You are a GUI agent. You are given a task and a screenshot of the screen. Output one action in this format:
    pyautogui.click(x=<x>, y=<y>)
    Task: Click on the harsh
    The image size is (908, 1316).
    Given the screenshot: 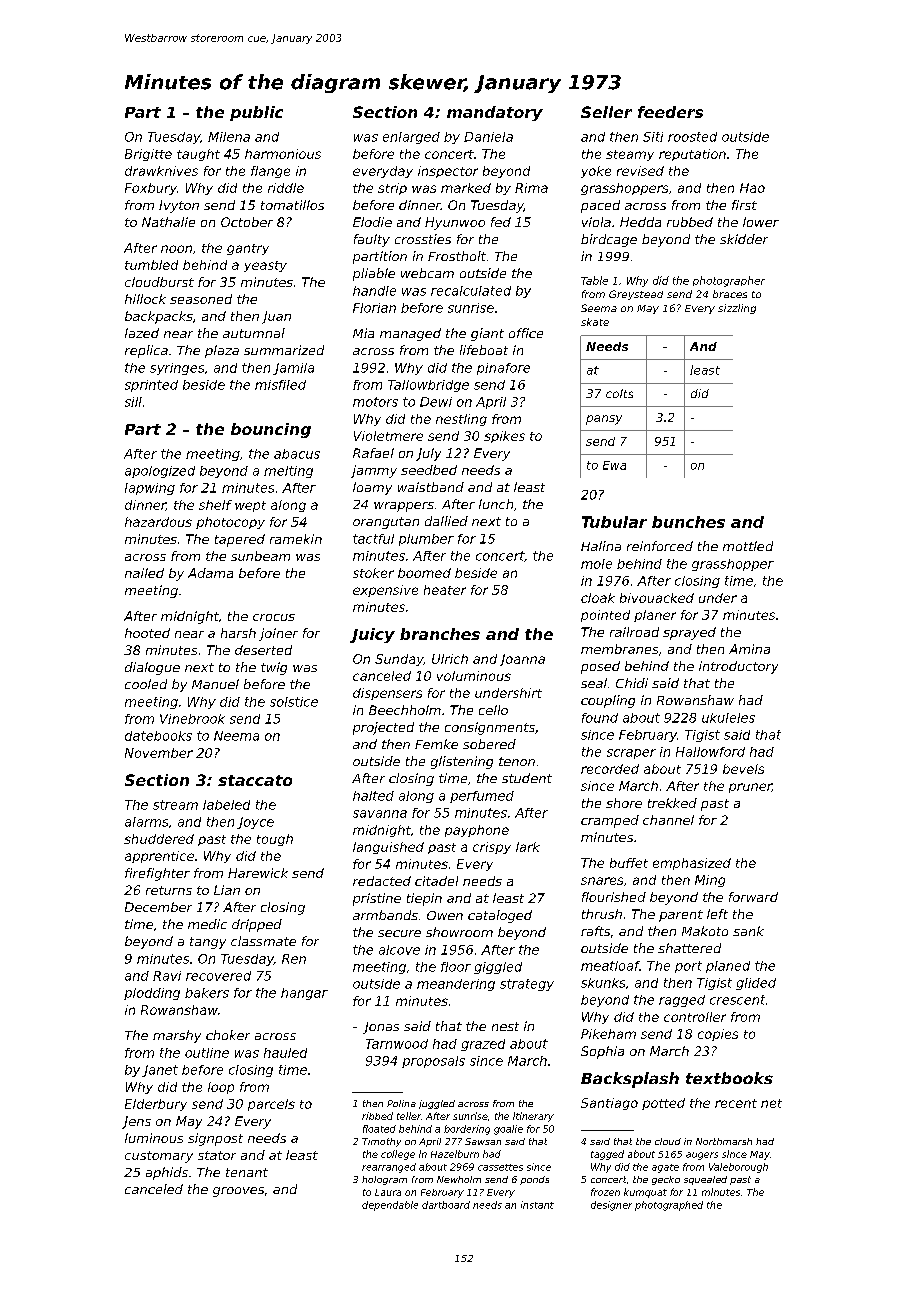 What is the action you would take?
    pyautogui.click(x=238, y=633)
